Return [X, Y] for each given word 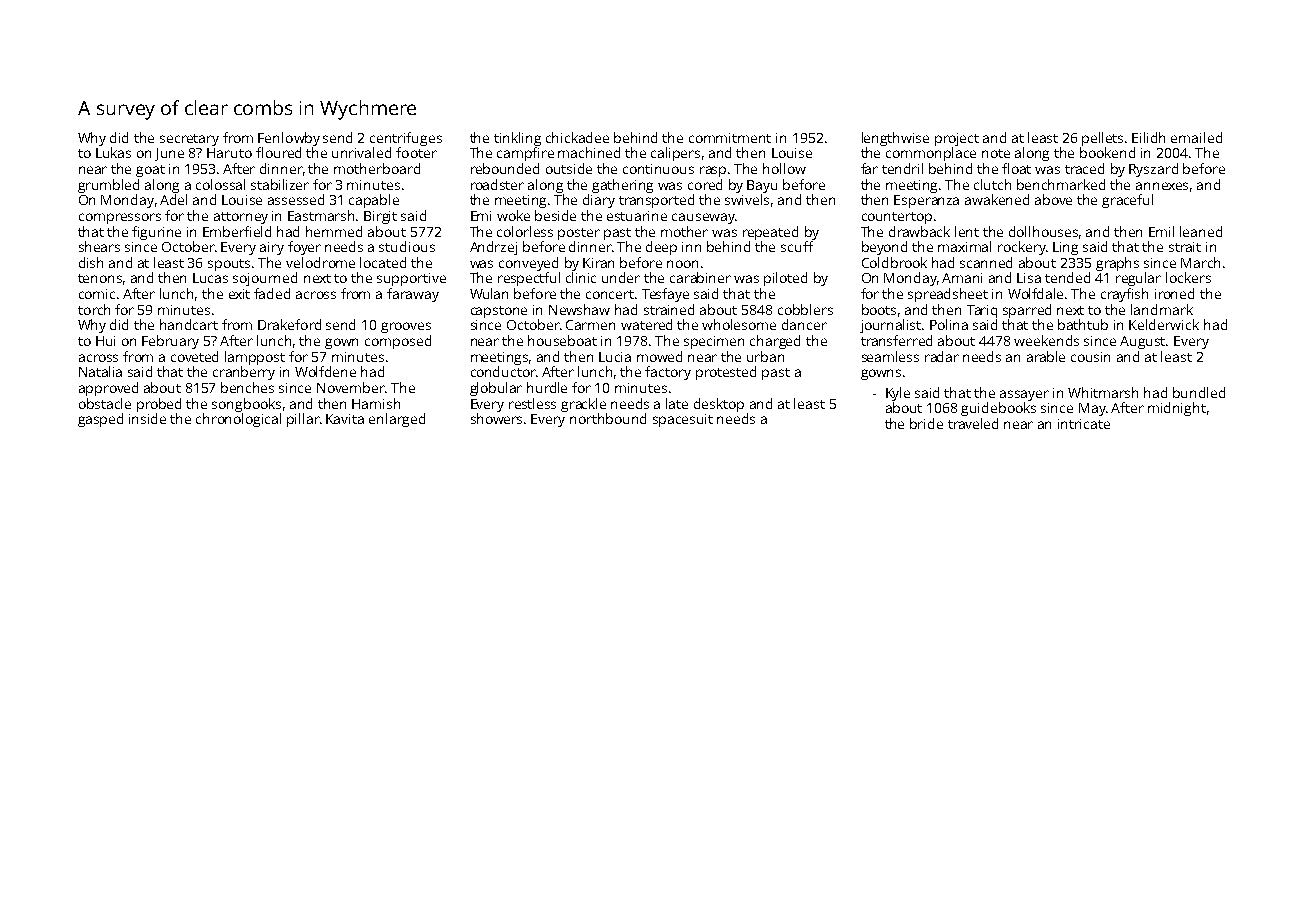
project [957, 139]
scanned [986, 262]
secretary [189, 140]
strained [669, 309]
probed [159, 405]
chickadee [577, 137]
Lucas [210, 278]
